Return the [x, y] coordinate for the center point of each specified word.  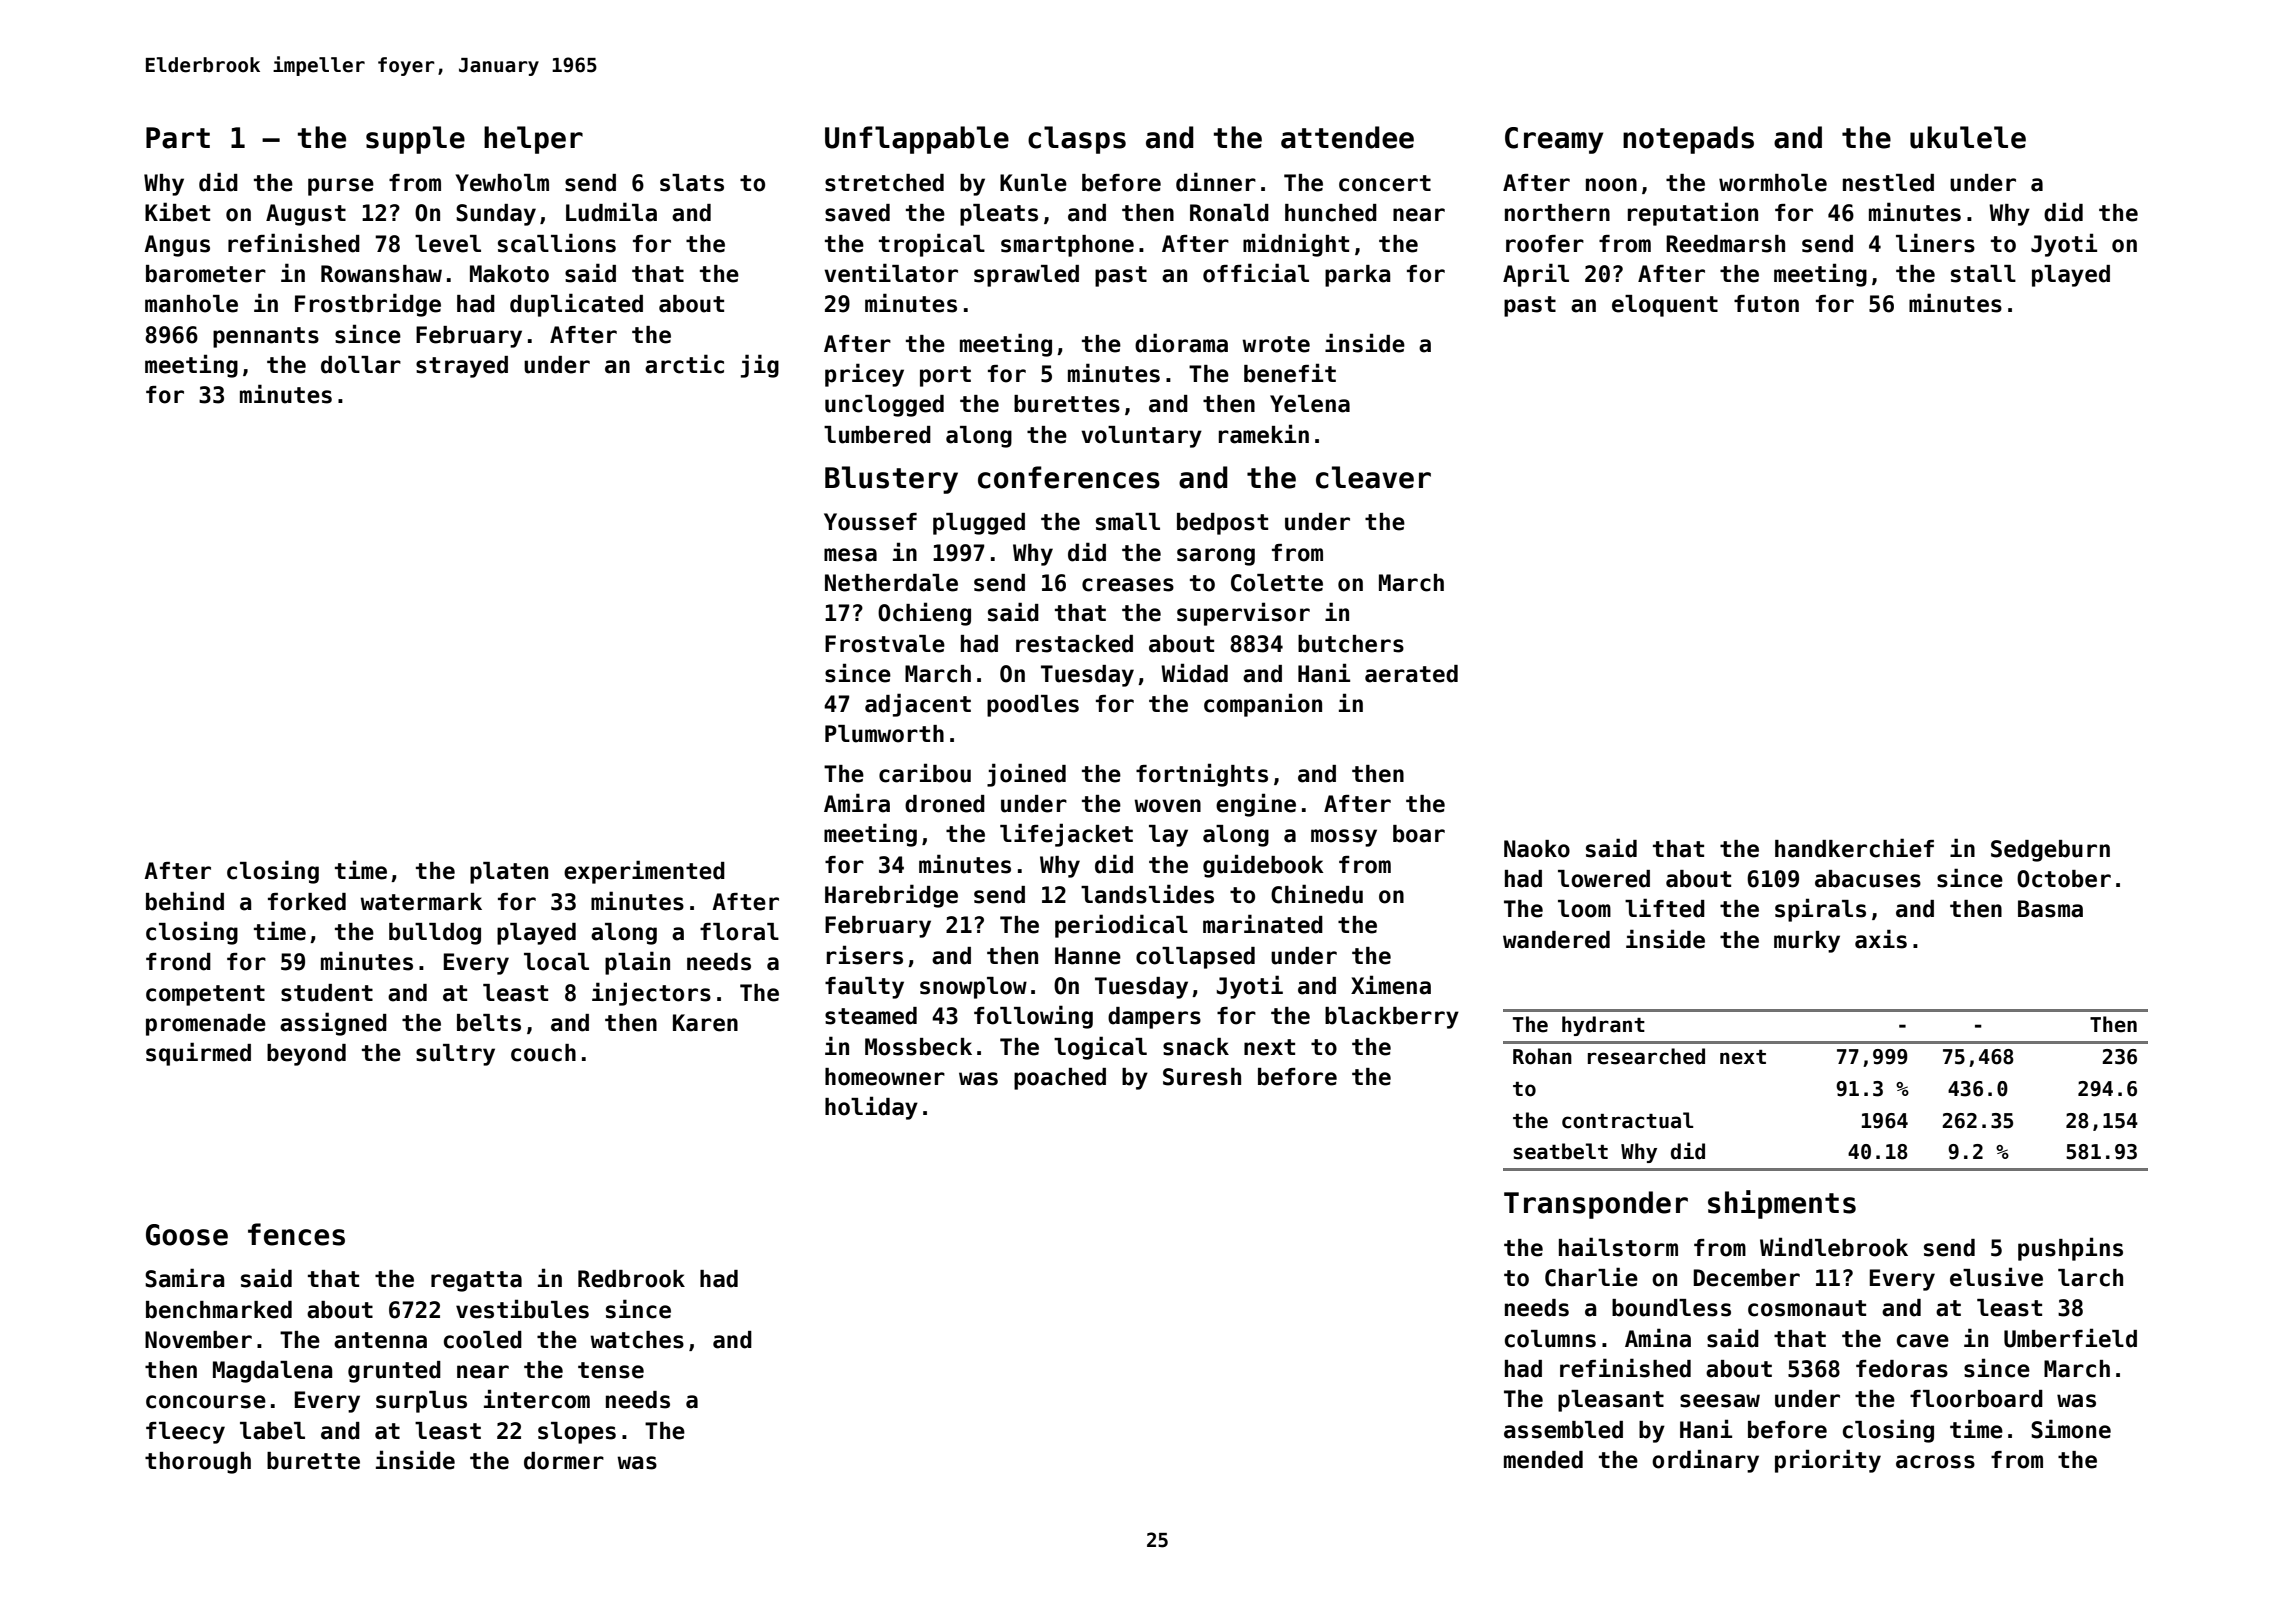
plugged [979, 524]
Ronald [1229, 213]
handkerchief [1854, 848]
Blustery [891, 480]
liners [1935, 243]
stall [1983, 274]
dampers [1154, 1018]
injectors [651, 994]
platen [509, 873]
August [306, 215]
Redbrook [631, 1279]
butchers [1351, 644]
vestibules [522, 1309]
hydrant [1603, 1026]
